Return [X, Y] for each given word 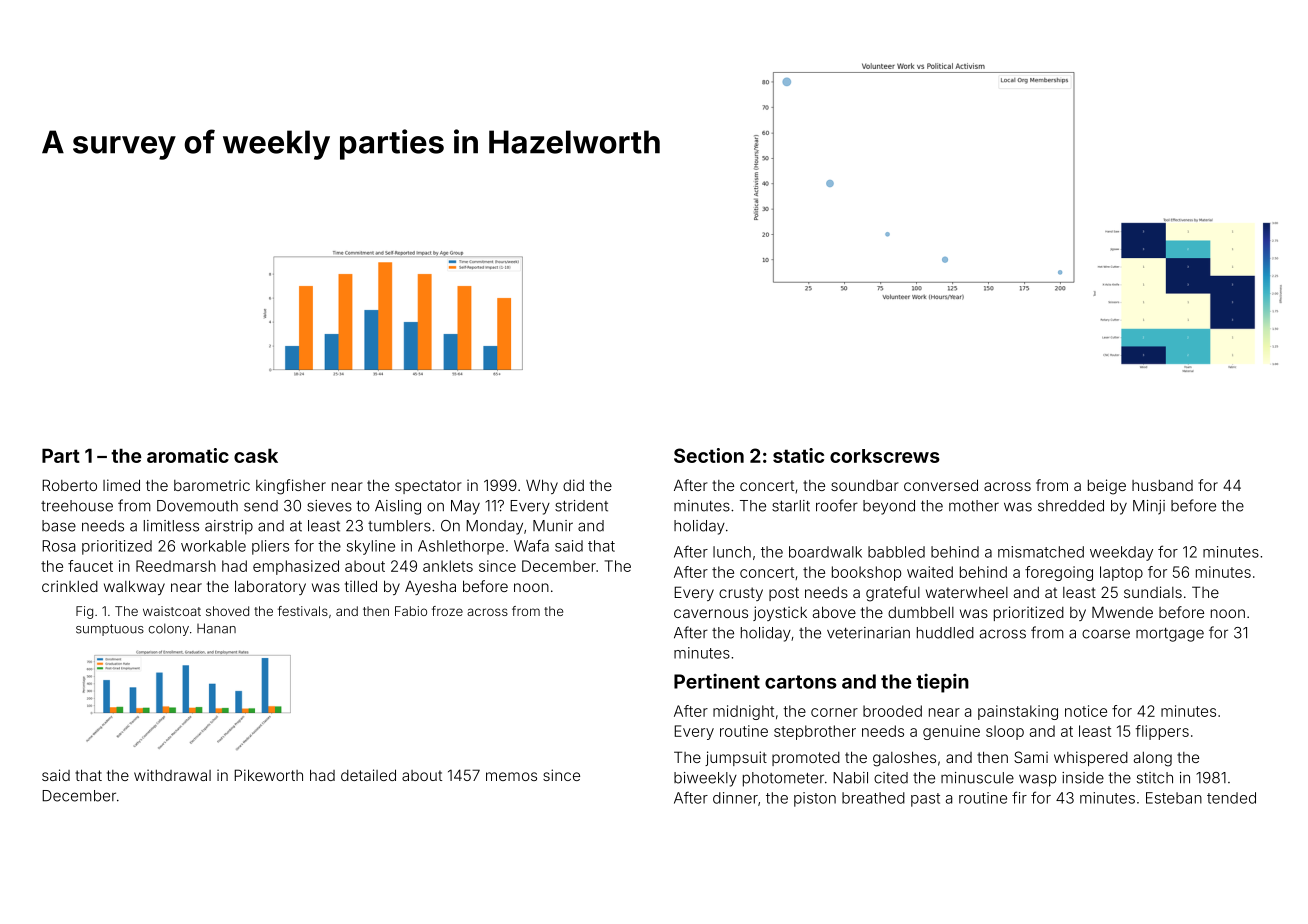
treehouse [77, 506]
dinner [735, 798]
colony [168, 629]
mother [974, 506]
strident [581, 506]
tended [1231, 798]
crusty [741, 594]
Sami [1031, 757]
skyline [371, 547]
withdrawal [172, 775]
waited [930, 572]
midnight [743, 712]
